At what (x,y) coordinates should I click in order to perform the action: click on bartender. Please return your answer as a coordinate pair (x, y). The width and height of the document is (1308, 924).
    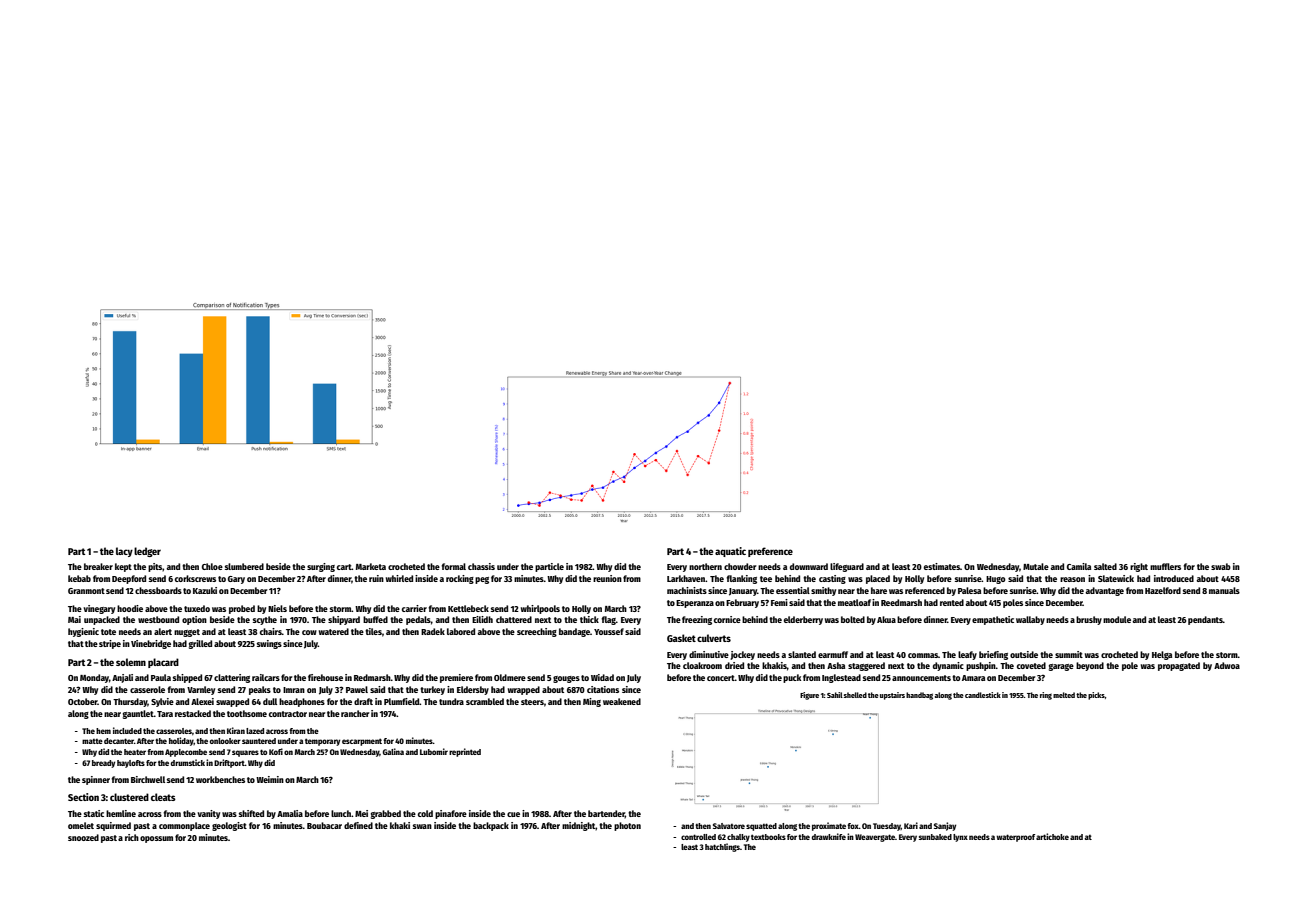
    Looking at the image, I should click on (606, 814).
